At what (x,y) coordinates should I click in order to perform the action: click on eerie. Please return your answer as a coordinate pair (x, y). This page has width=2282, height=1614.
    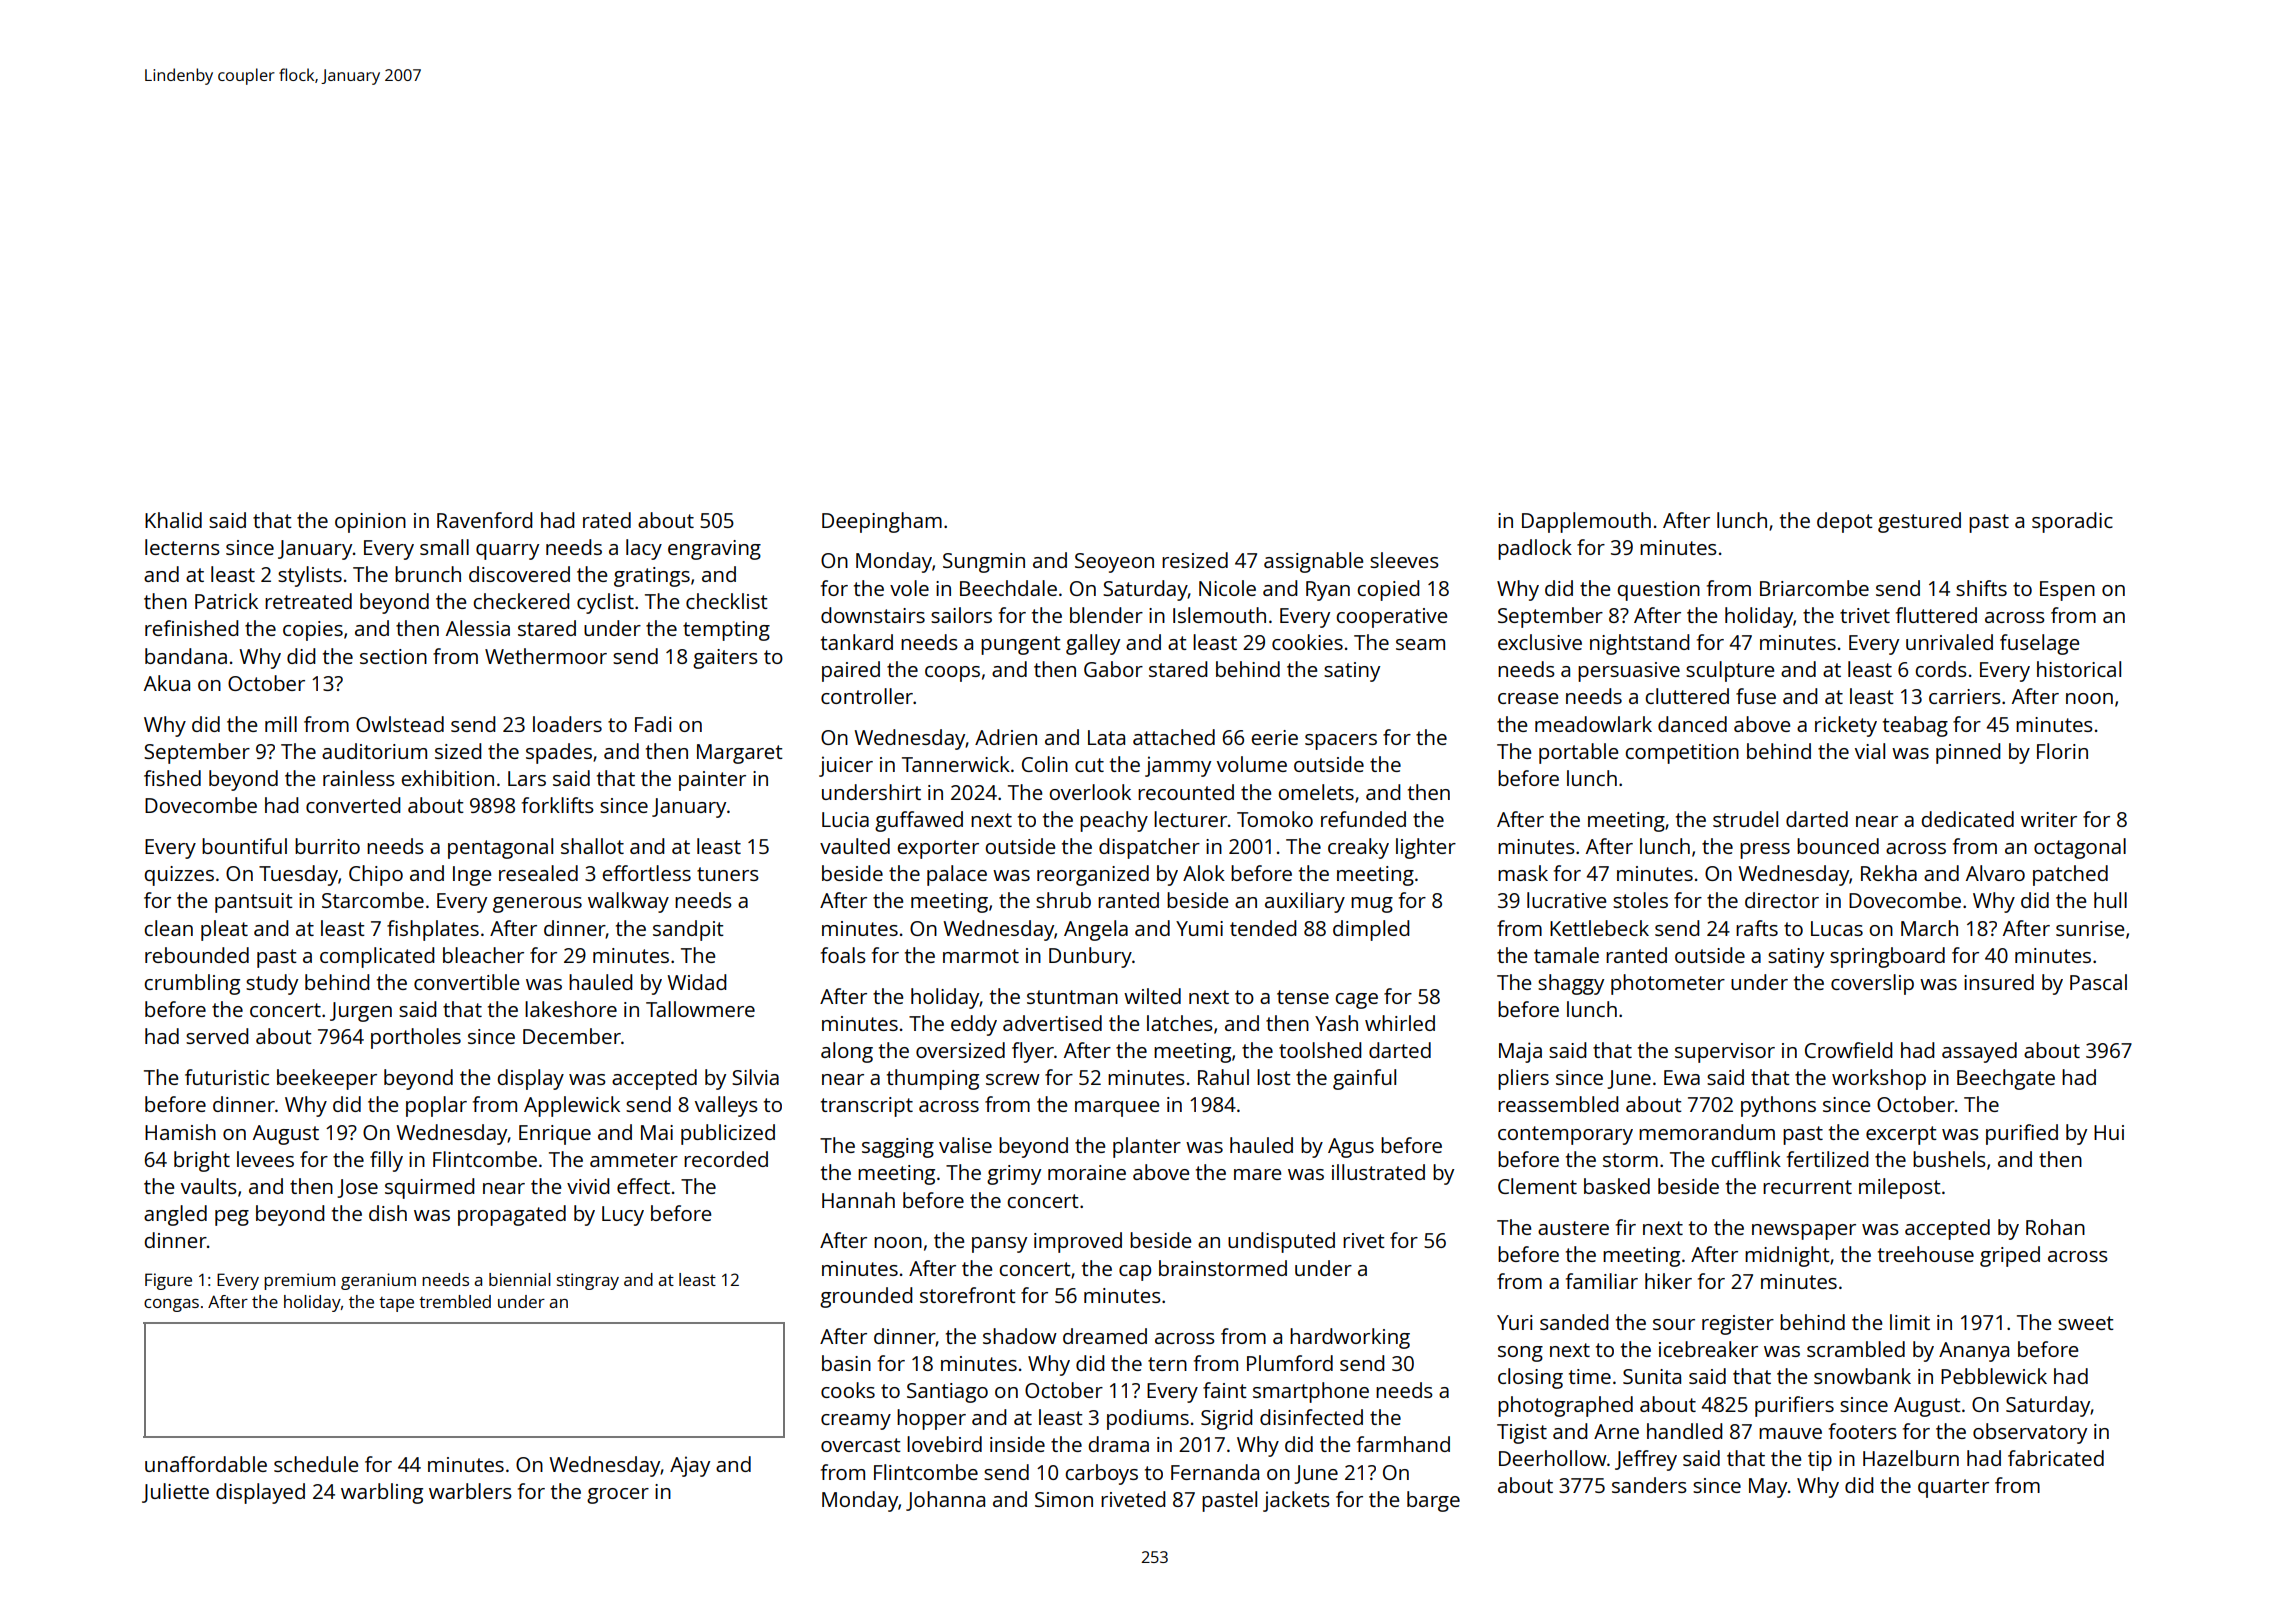
    Looking at the image, I should click on (1274, 737).
